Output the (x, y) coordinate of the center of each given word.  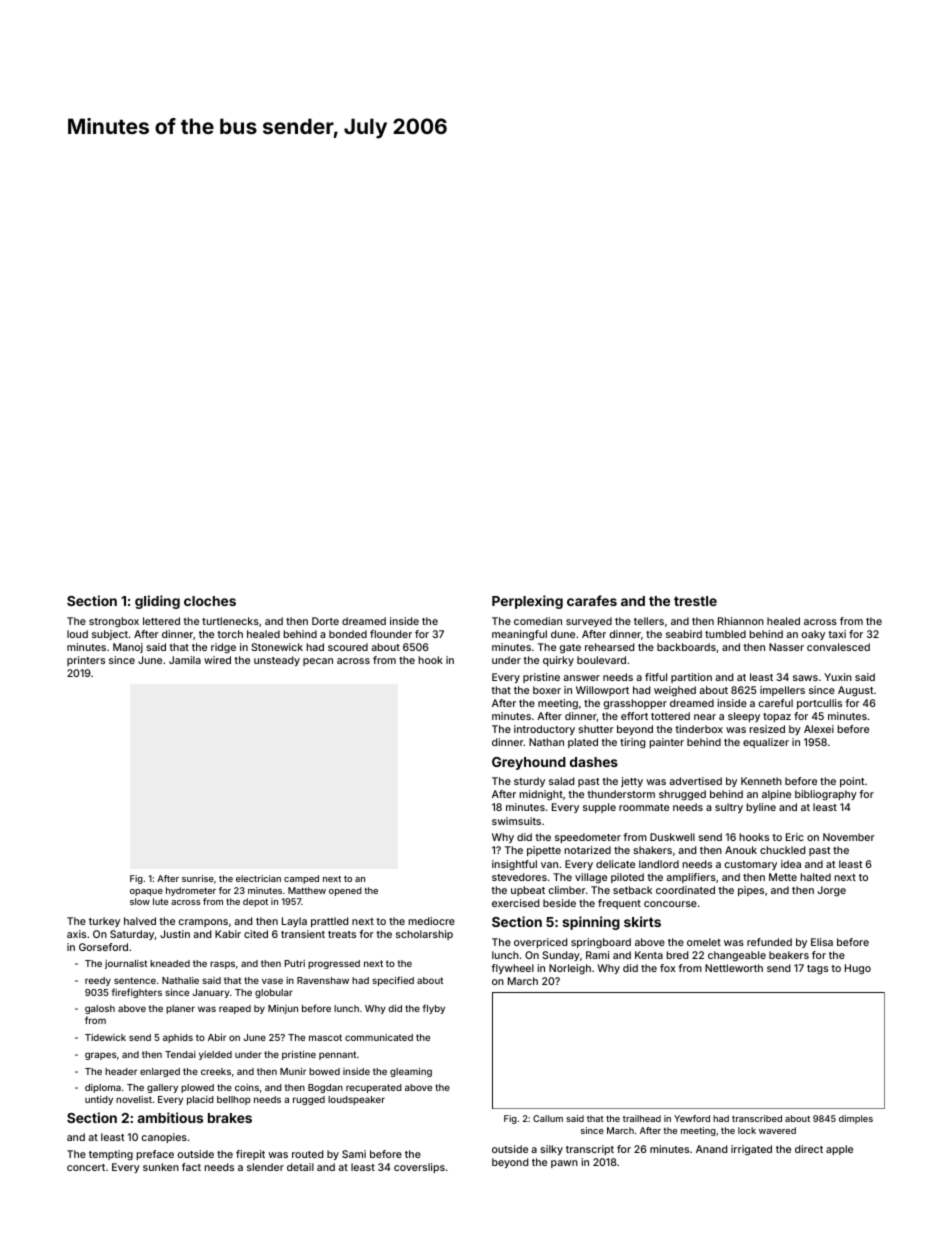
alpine (776, 795)
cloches (210, 601)
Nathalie (180, 980)
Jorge (832, 891)
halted (816, 877)
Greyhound (529, 763)
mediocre (432, 921)
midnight (541, 795)
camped (301, 879)
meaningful (519, 635)
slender (265, 1167)
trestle (695, 601)
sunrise (198, 878)
